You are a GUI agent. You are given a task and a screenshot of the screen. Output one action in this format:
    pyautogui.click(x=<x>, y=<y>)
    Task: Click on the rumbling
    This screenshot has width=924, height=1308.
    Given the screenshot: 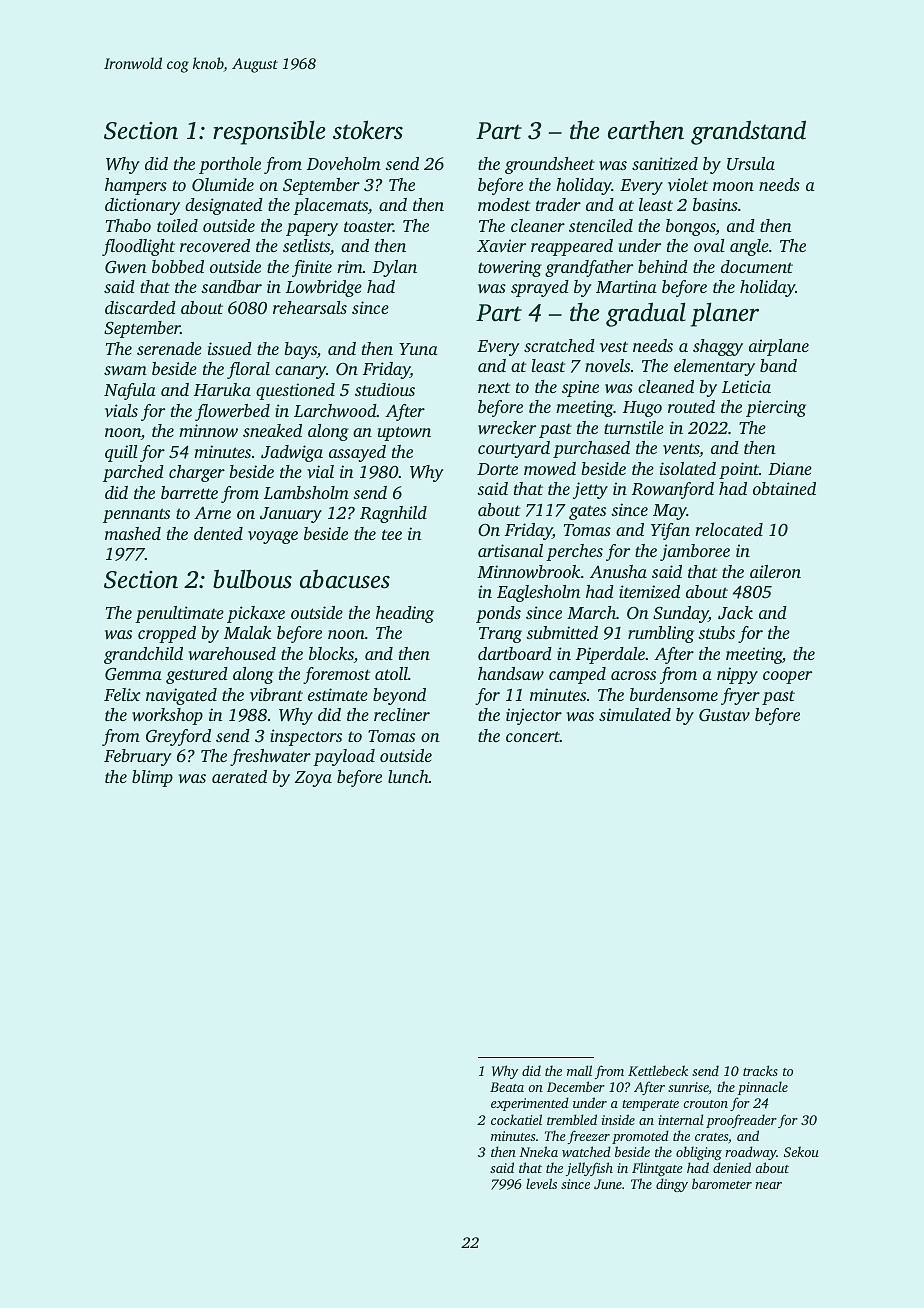 What is the action you would take?
    pyautogui.click(x=661, y=634)
